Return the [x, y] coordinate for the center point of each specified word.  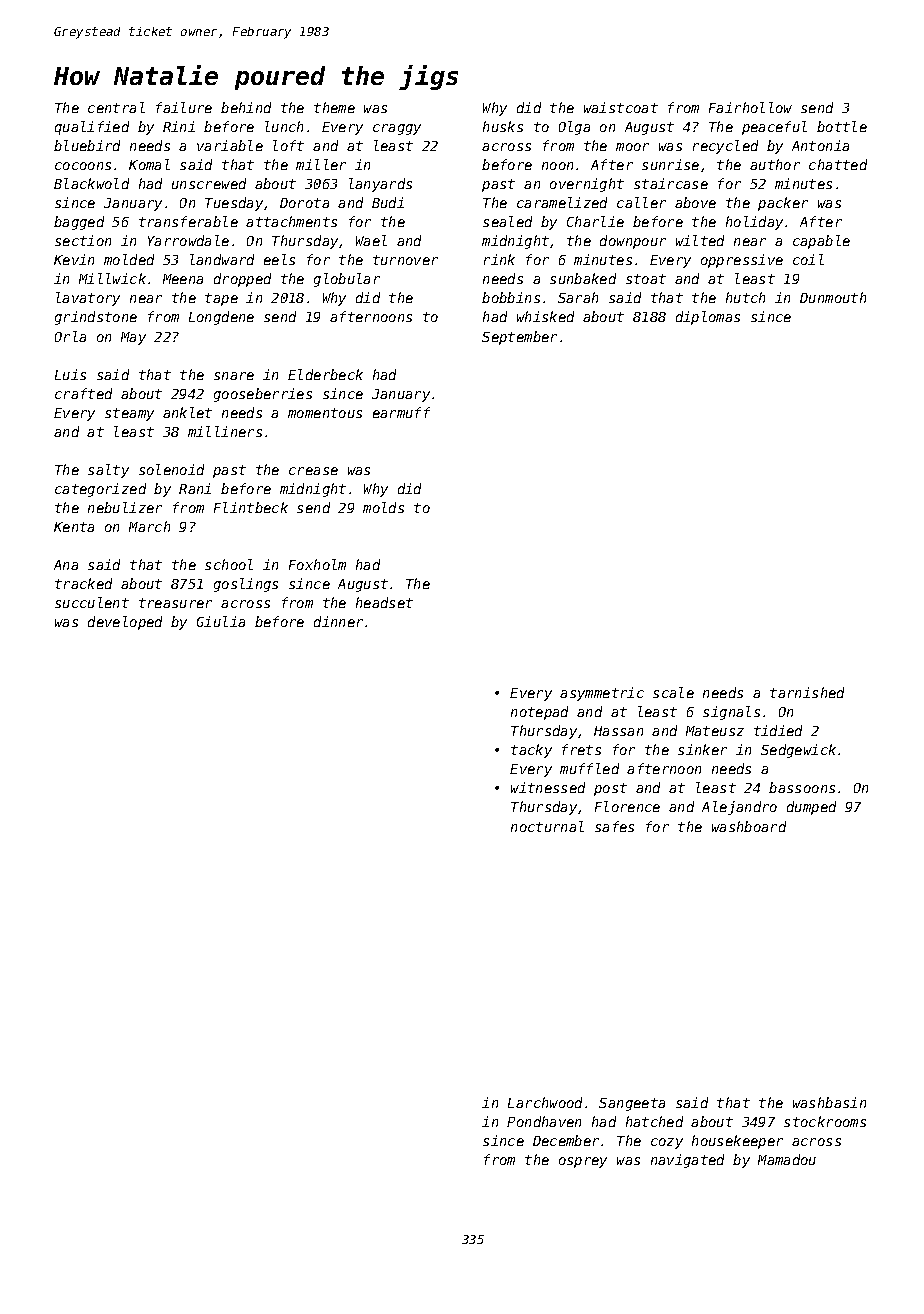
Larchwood [545, 1102]
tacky [531, 751]
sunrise [670, 164]
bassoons [802, 787]
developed [125, 623]
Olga [574, 128]
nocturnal [547, 826]
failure [184, 107]
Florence [627, 806]
